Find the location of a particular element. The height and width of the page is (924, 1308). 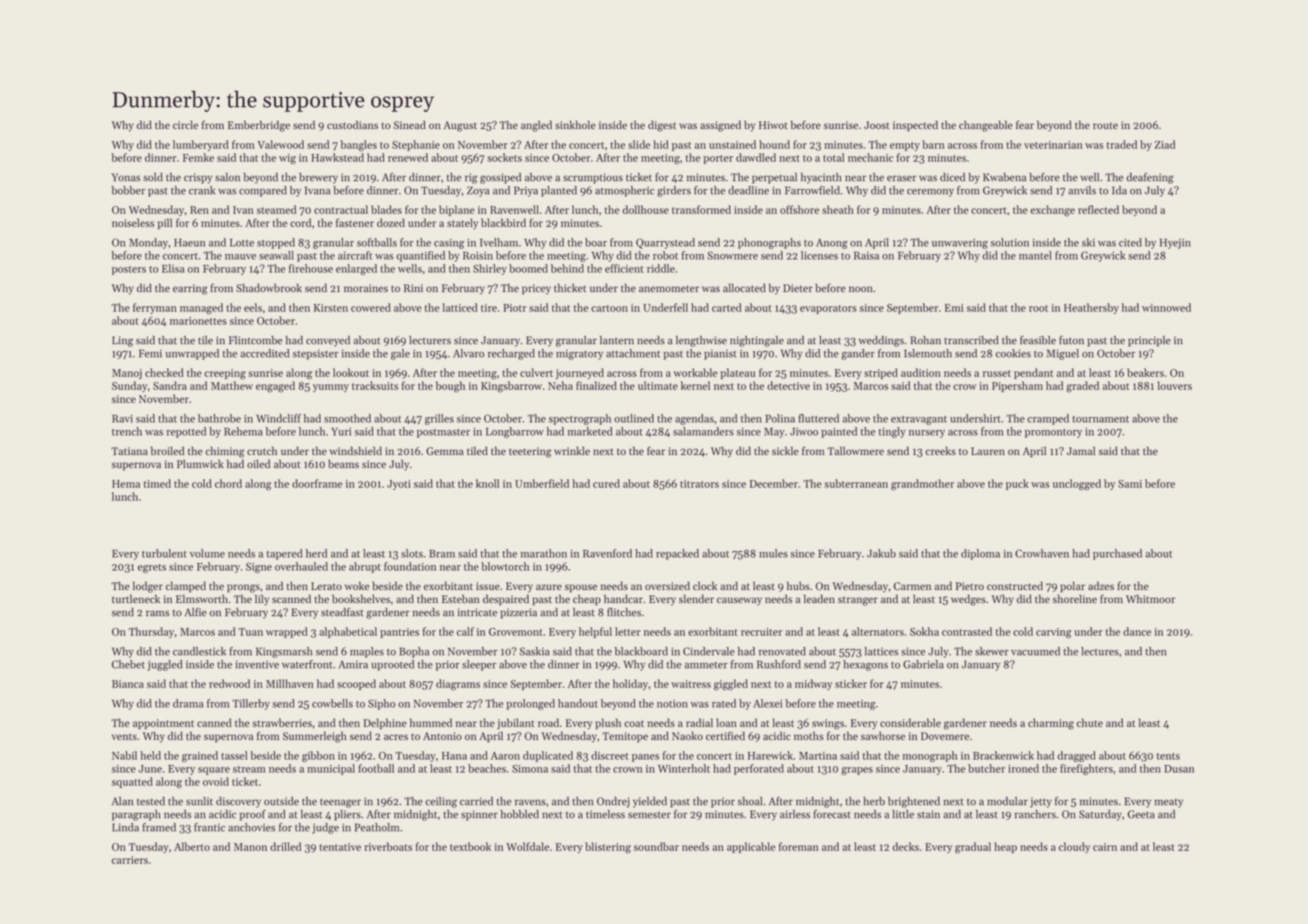

calf is located at coordinates (465, 631).
